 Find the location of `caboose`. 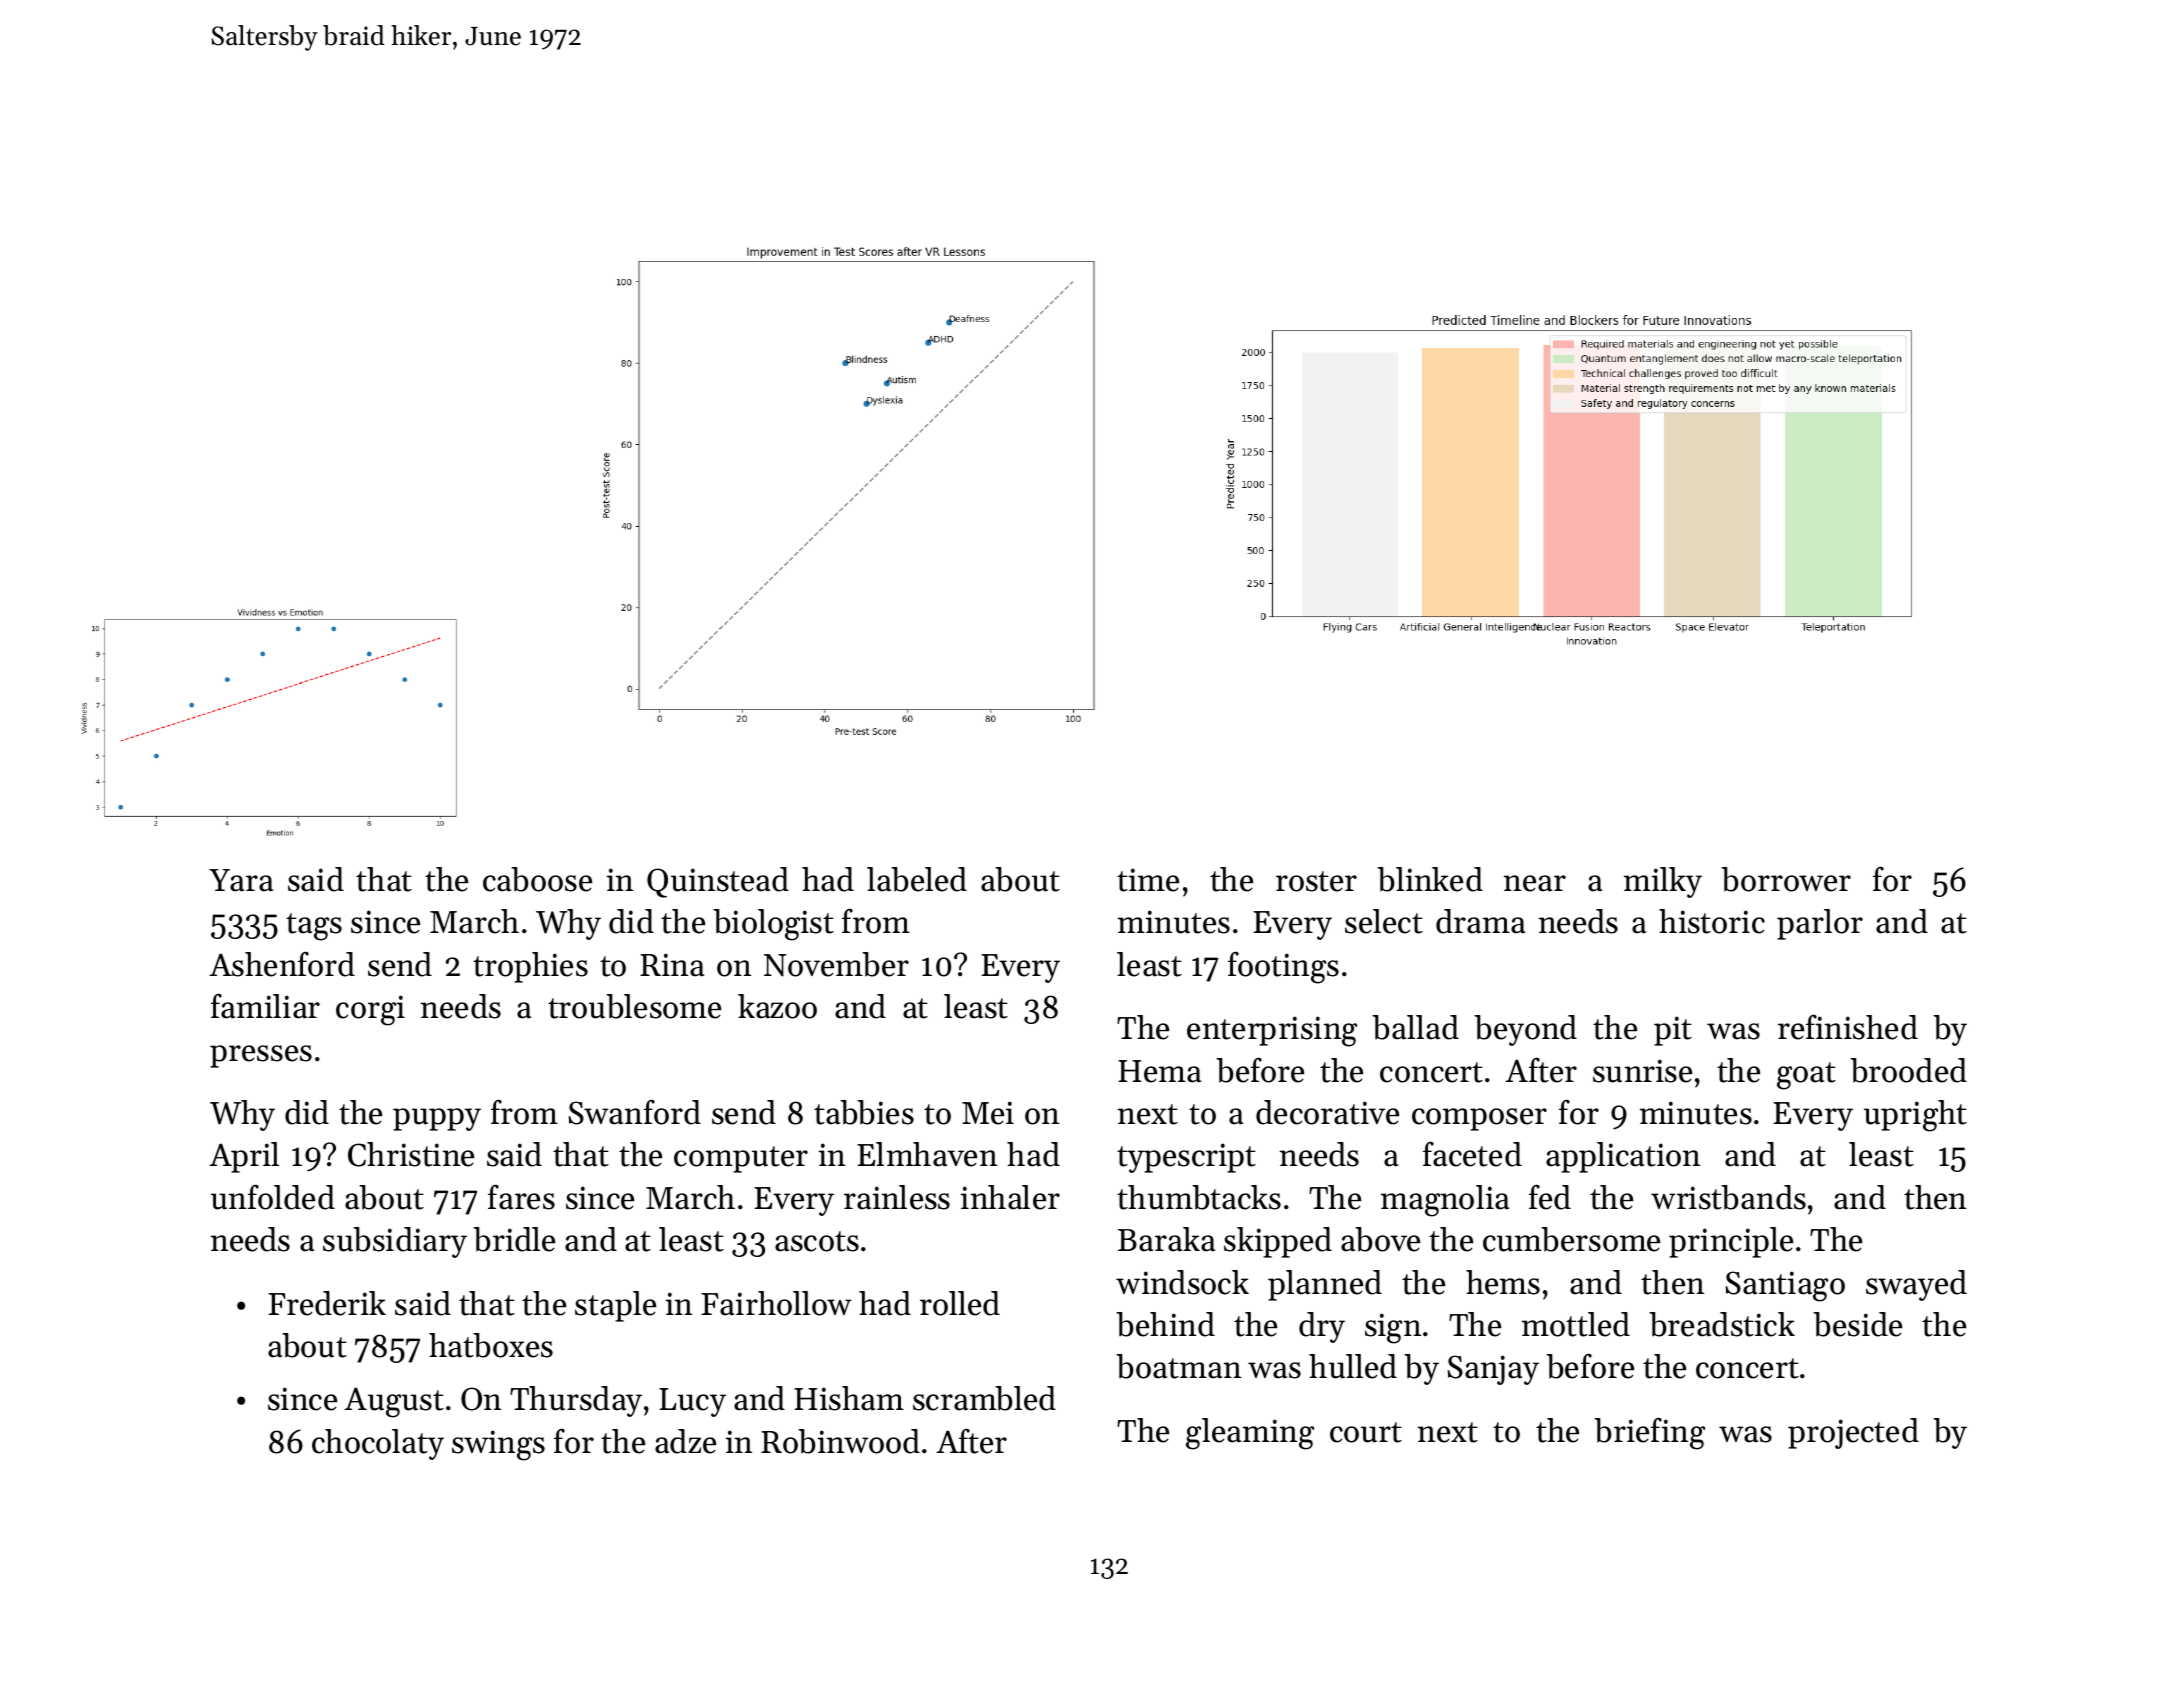

caboose is located at coordinates (537, 879).
